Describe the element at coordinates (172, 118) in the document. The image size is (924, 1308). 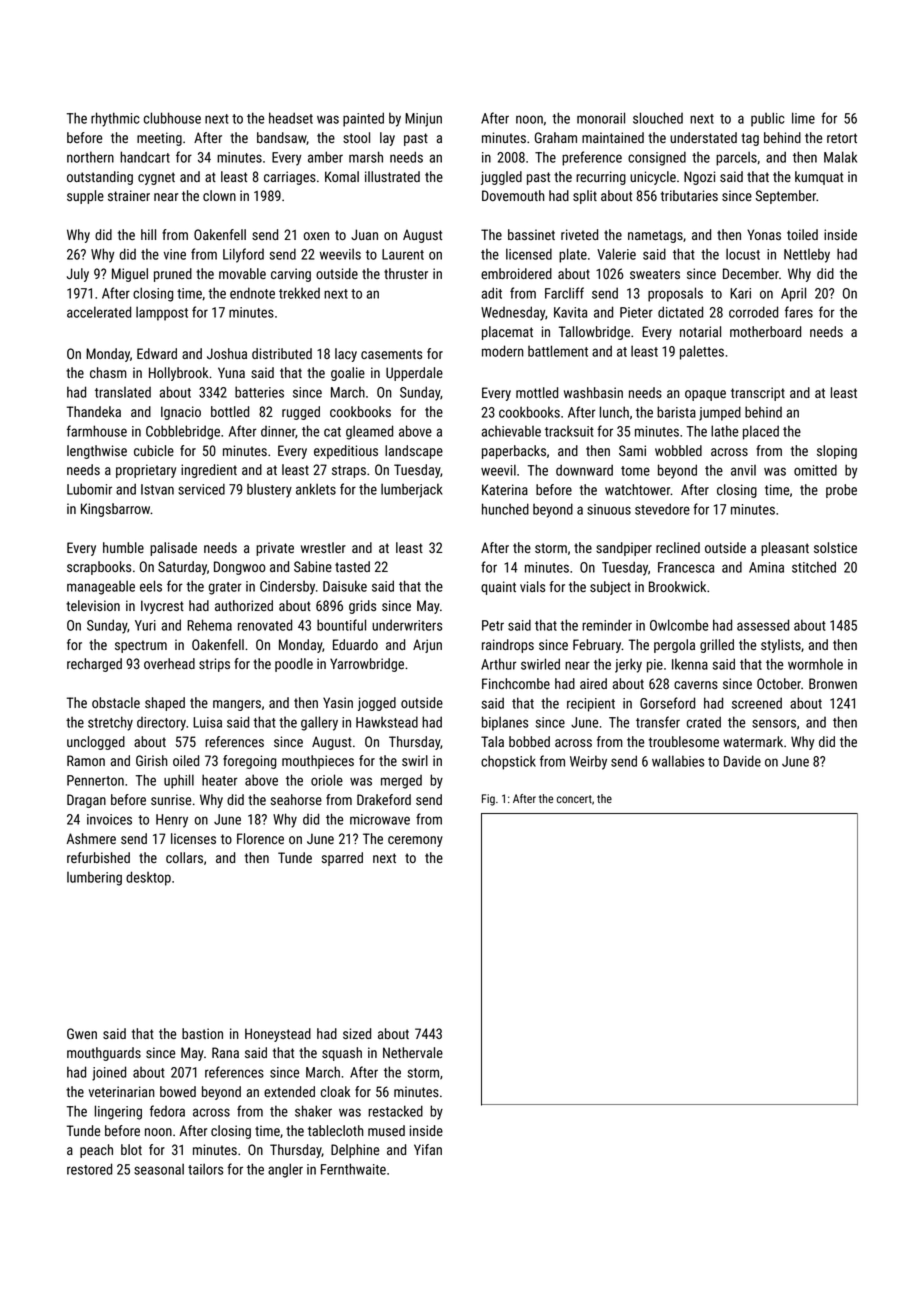
I see `clubhouse` at that location.
